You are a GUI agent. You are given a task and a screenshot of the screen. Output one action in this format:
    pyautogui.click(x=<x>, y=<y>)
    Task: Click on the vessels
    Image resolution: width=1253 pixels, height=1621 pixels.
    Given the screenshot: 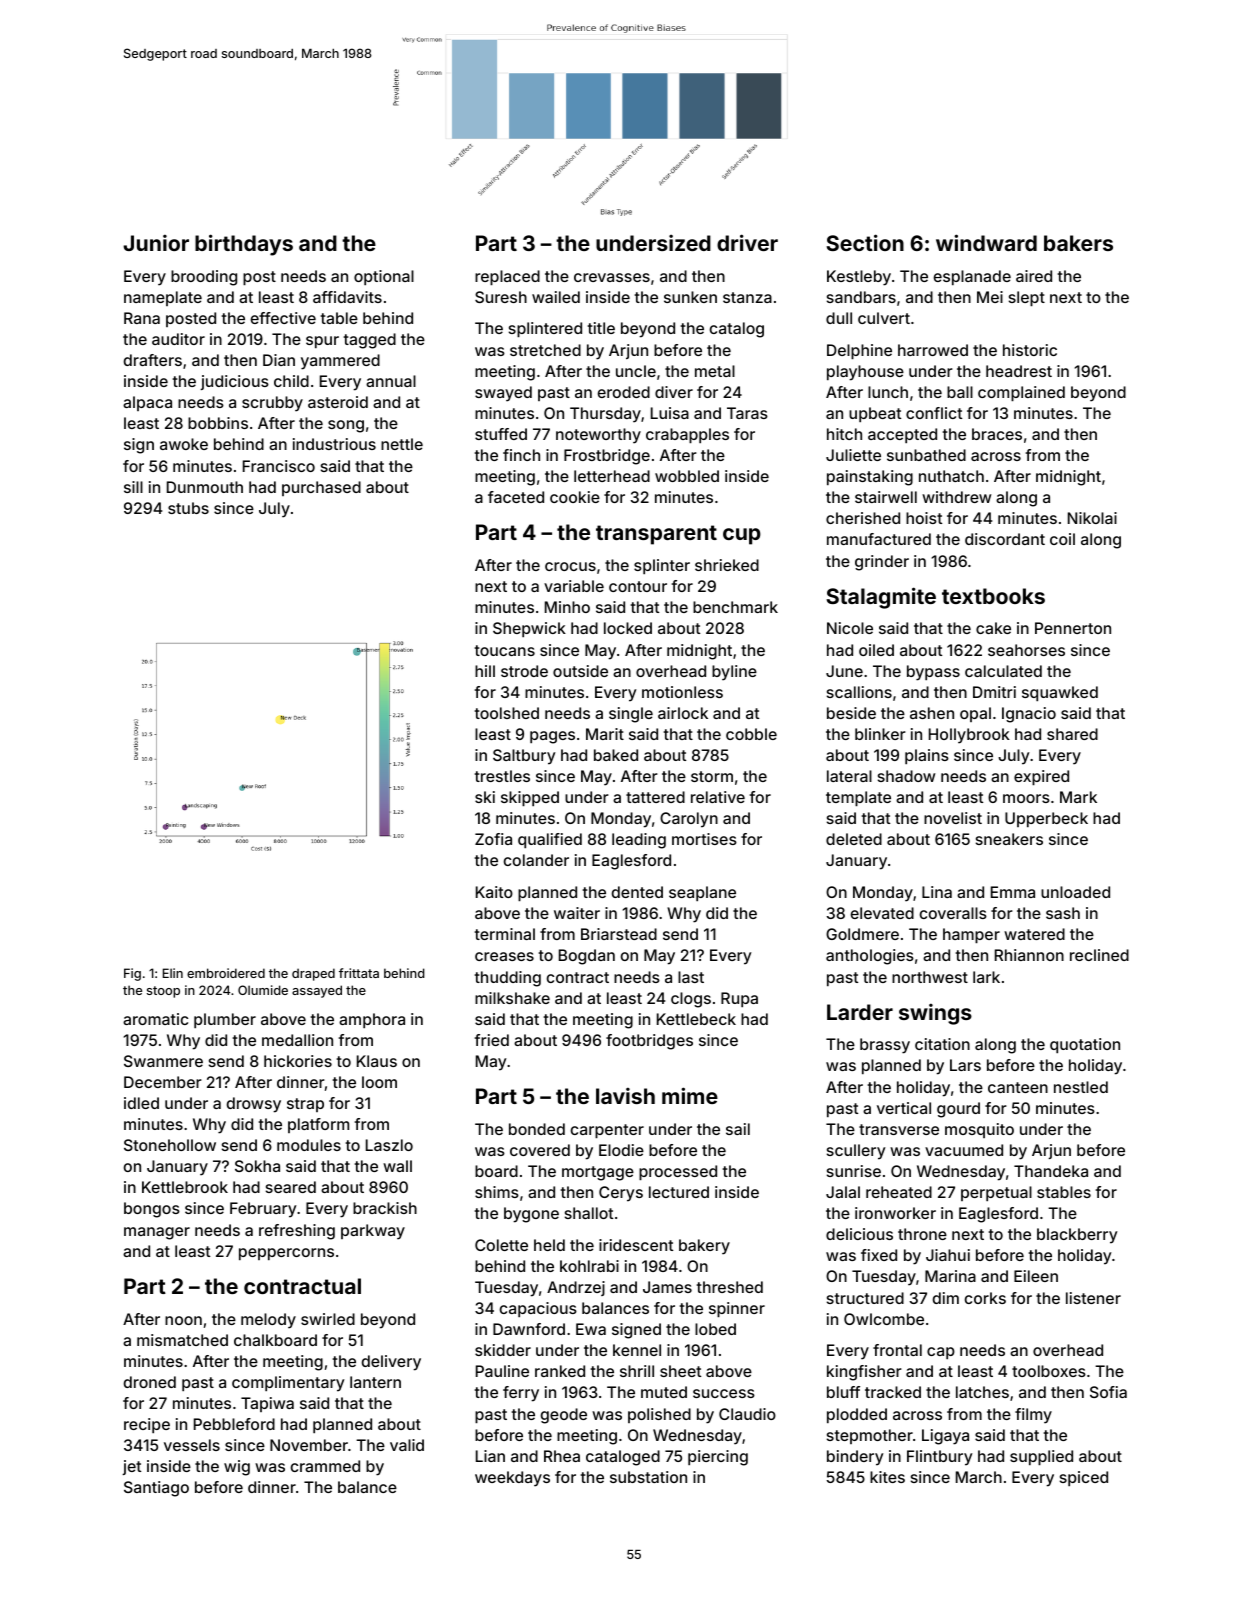 What is the action you would take?
    pyautogui.click(x=192, y=1445)
